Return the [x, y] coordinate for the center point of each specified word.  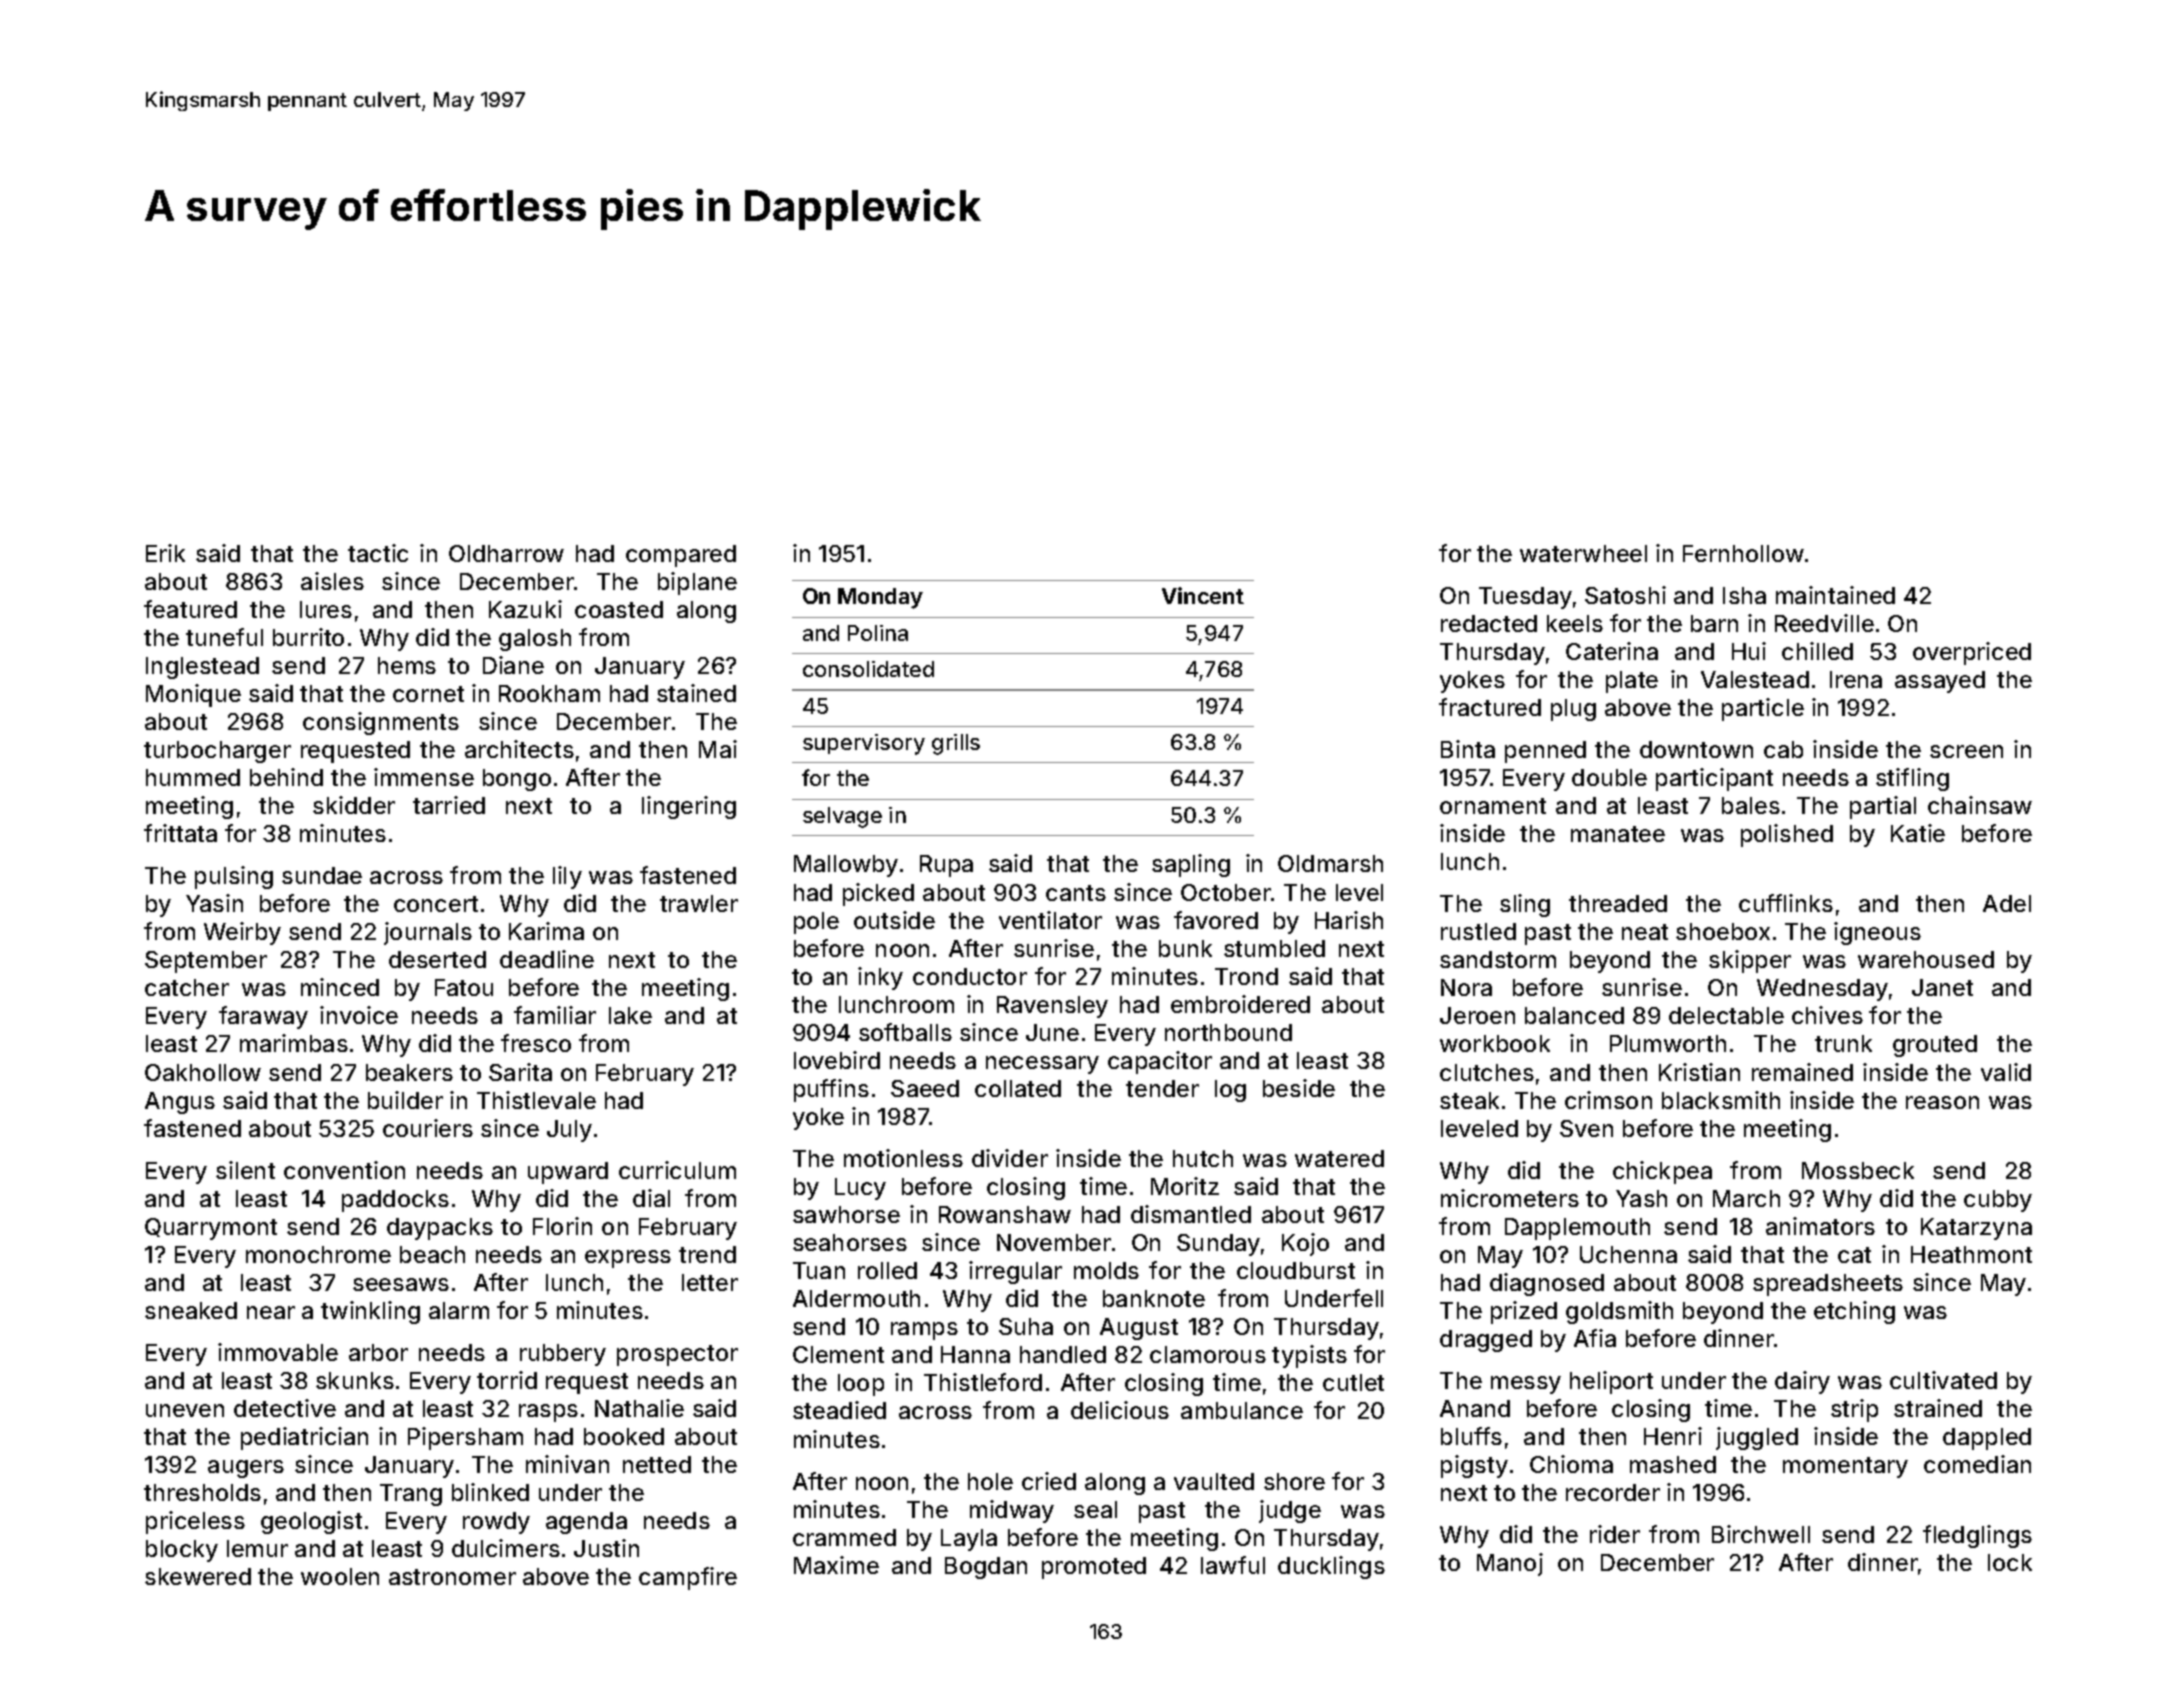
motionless [903, 1158]
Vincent [1203, 595]
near [271, 1312]
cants [1076, 893]
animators [1820, 1226]
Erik [165, 553]
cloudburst [1296, 1270]
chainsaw [1980, 805]
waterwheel [1583, 553]
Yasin [214, 903]
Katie [1918, 833]
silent [245, 1170]
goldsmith [1619, 1312]
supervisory [864, 744]
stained [696, 693]
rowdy [496, 1523]
